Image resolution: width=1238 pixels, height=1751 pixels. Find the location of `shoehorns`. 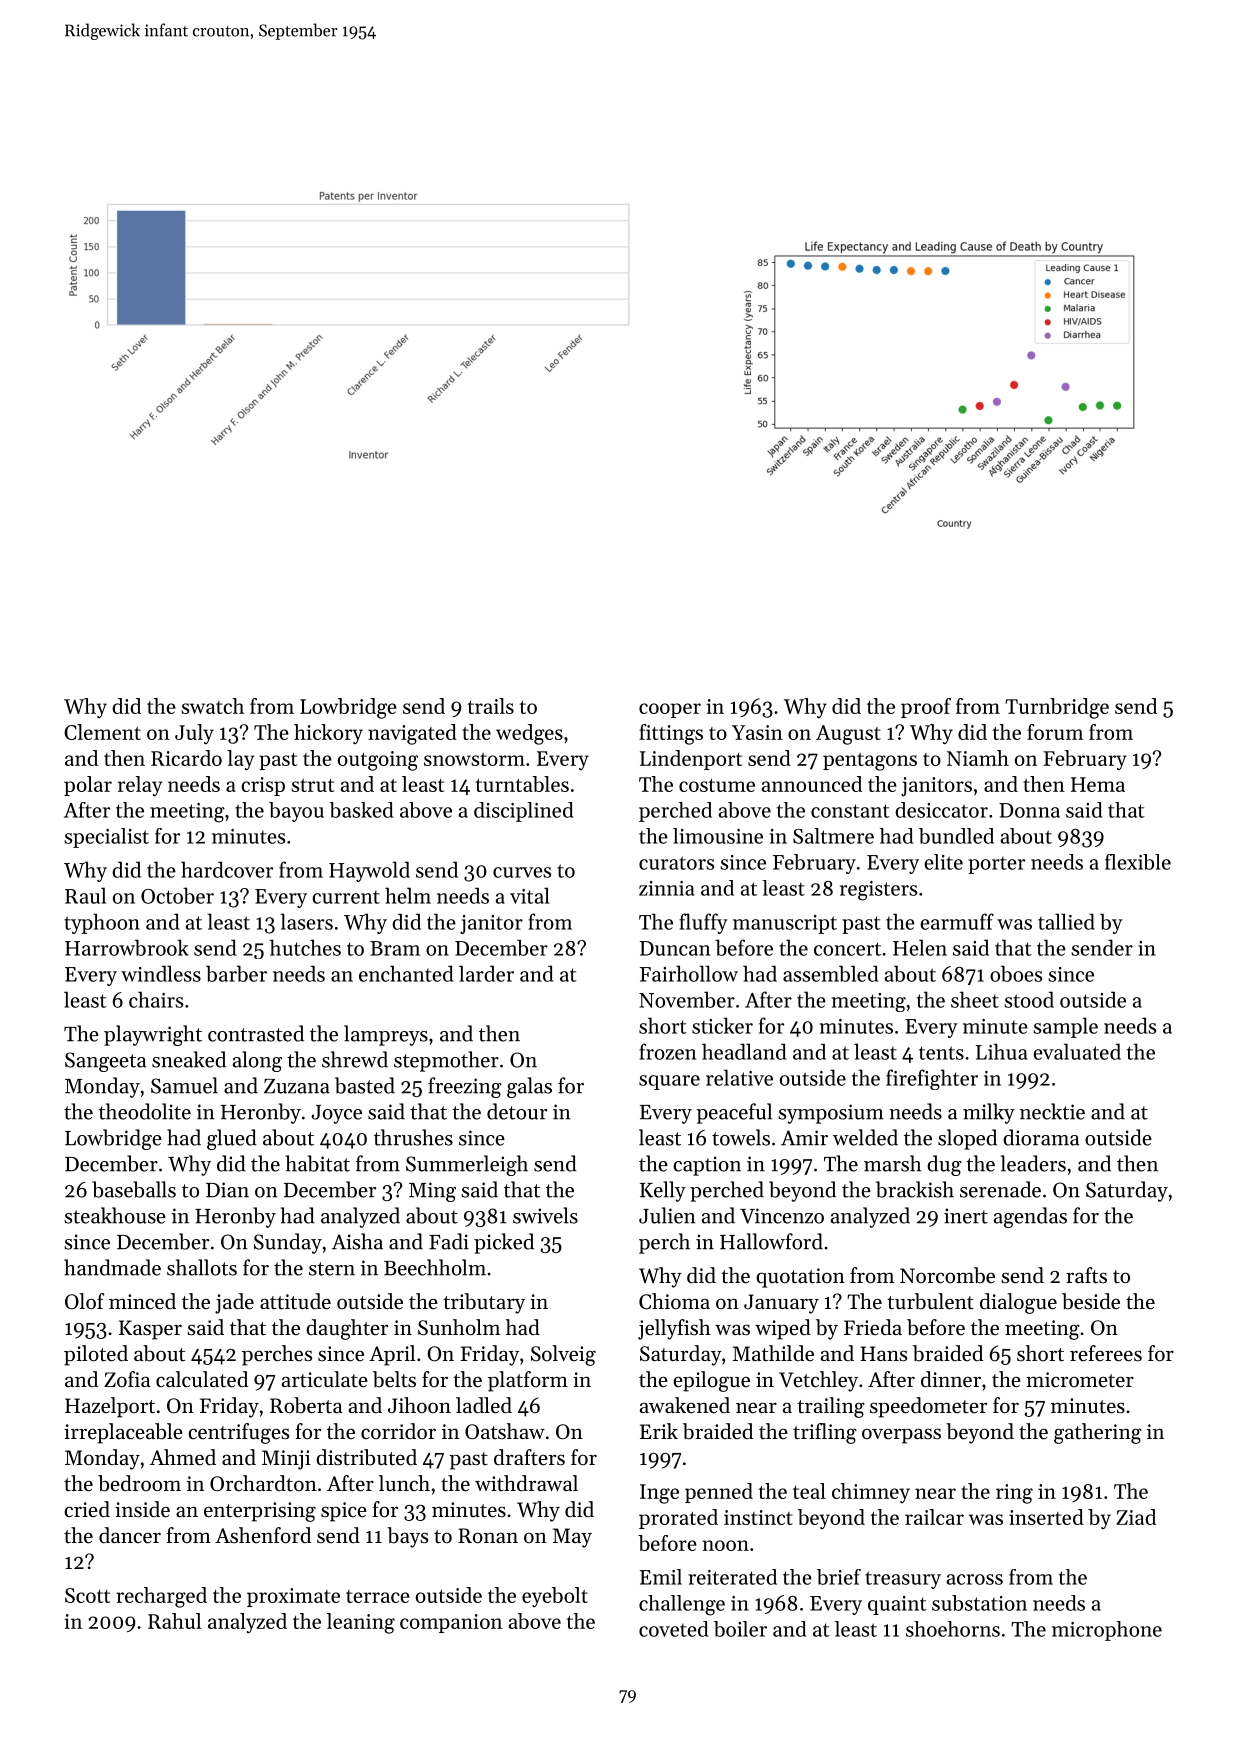

shoehorns is located at coordinates (953, 1629).
